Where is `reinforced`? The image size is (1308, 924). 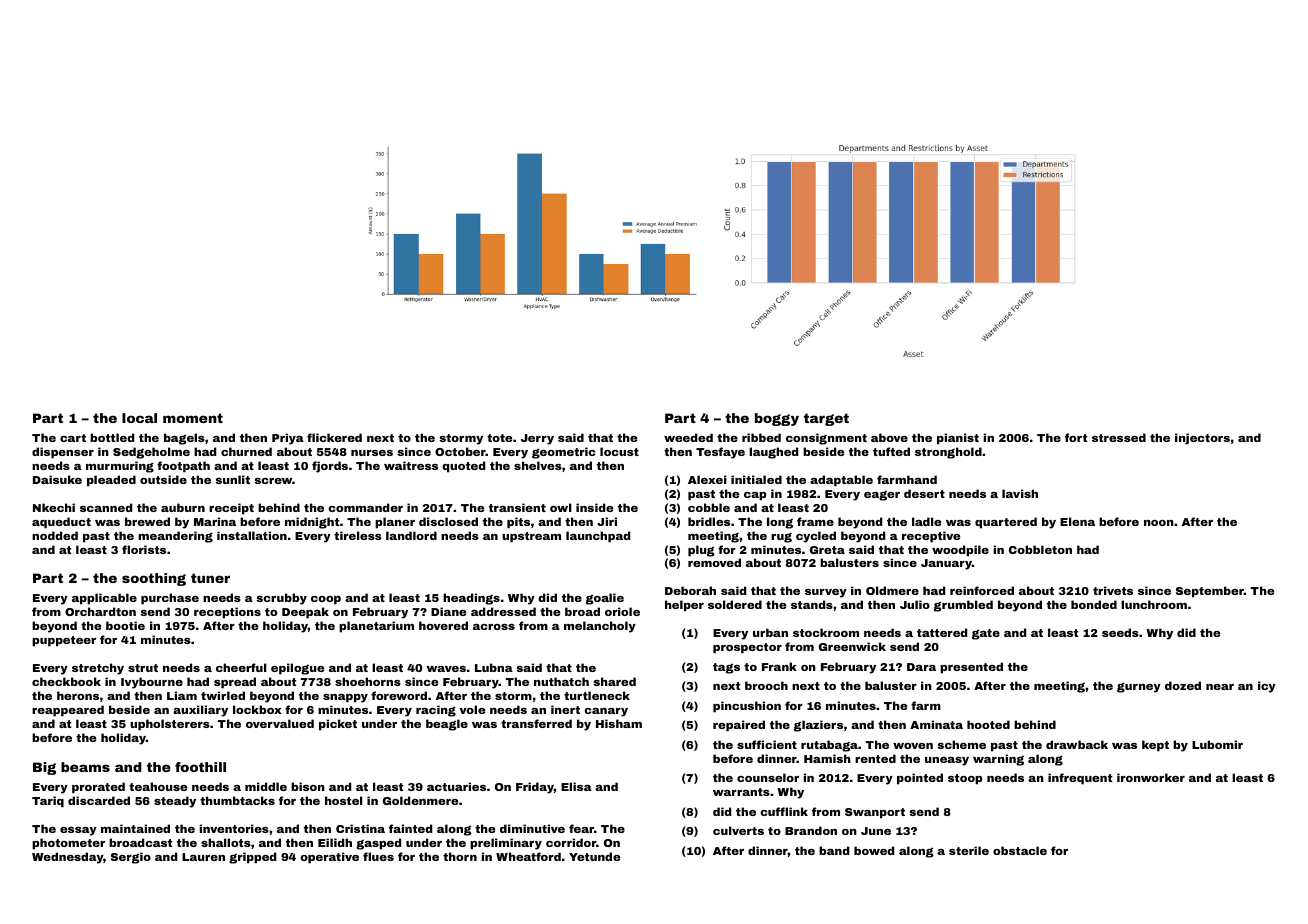 reinforced is located at coordinates (982, 590).
